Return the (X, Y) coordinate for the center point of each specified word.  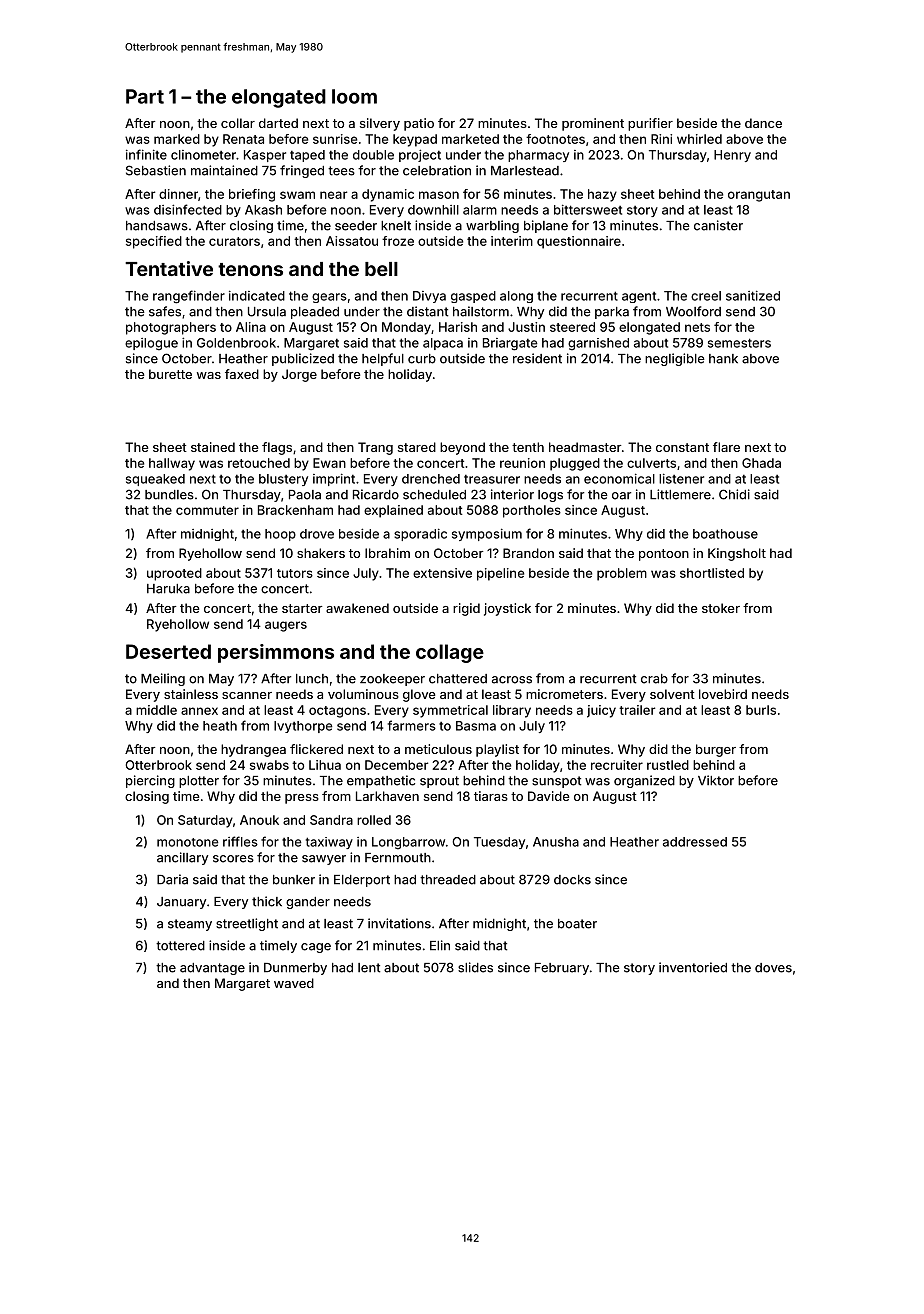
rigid (466, 609)
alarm (480, 210)
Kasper (265, 156)
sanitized (753, 295)
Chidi (734, 494)
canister (718, 225)
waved (294, 983)
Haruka (168, 589)
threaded (448, 880)
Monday (406, 328)
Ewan (329, 463)
